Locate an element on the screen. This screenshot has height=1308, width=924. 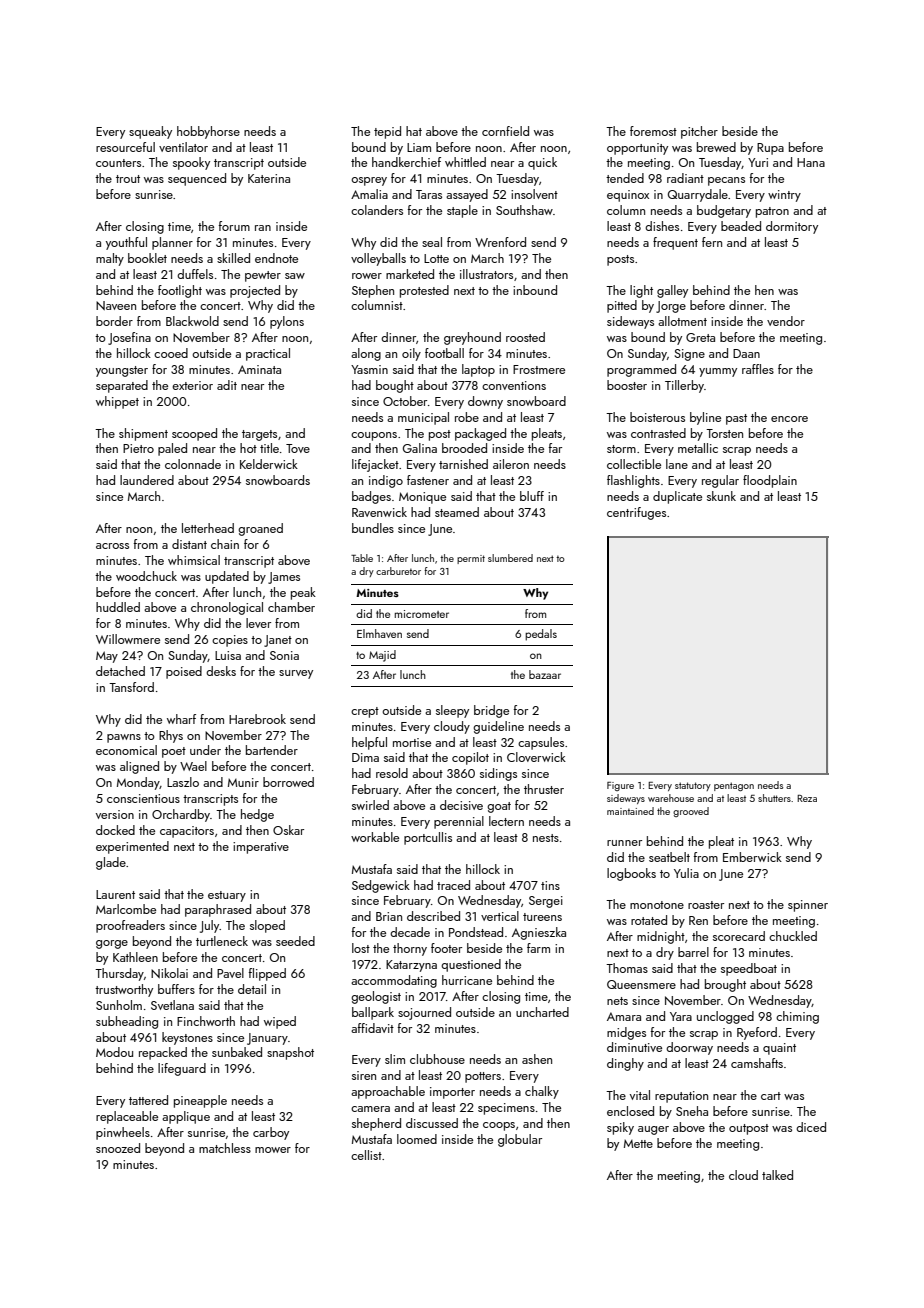
Hana is located at coordinates (811, 162).
